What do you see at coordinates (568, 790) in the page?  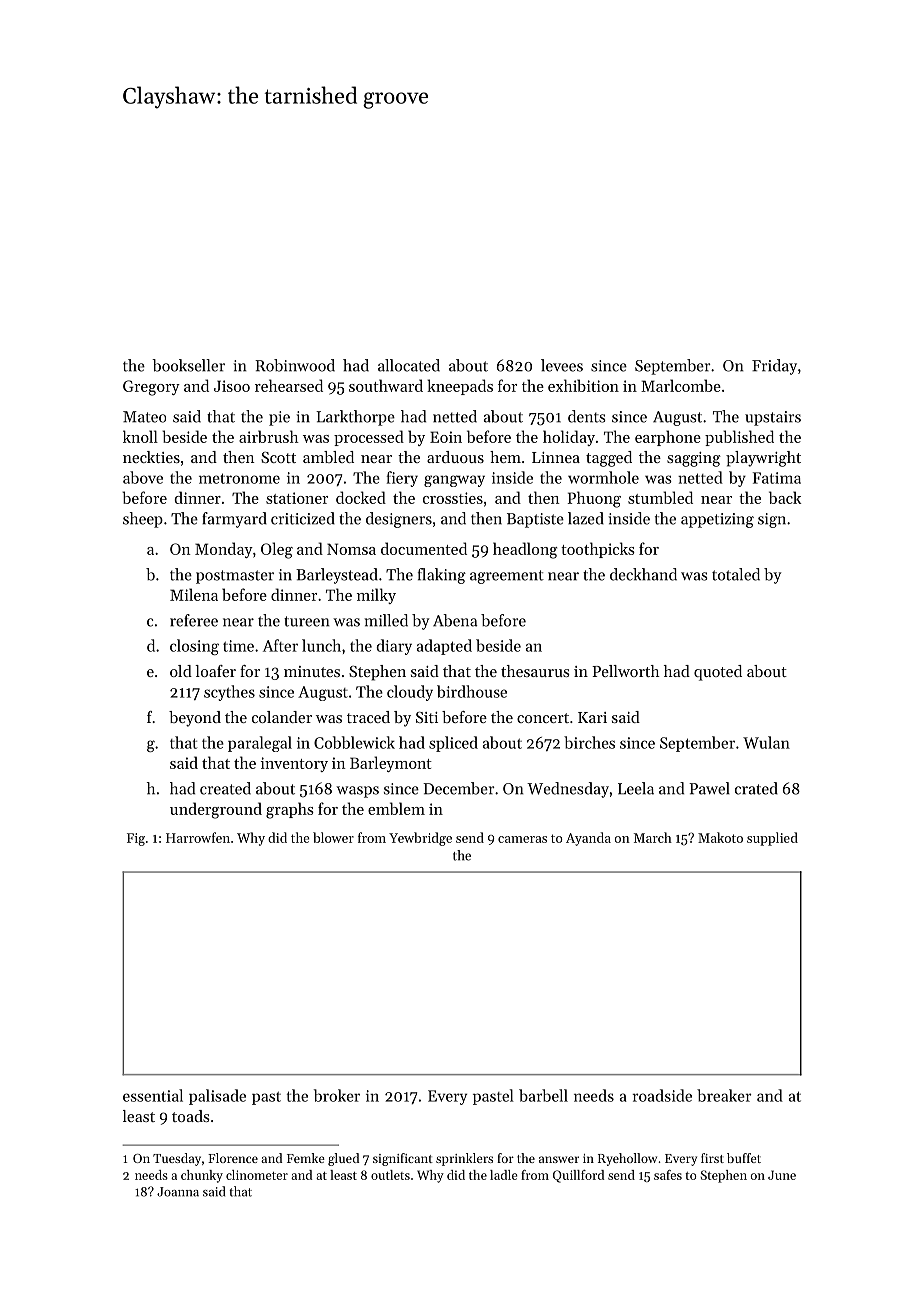 I see `Wednesday` at bounding box center [568, 790].
